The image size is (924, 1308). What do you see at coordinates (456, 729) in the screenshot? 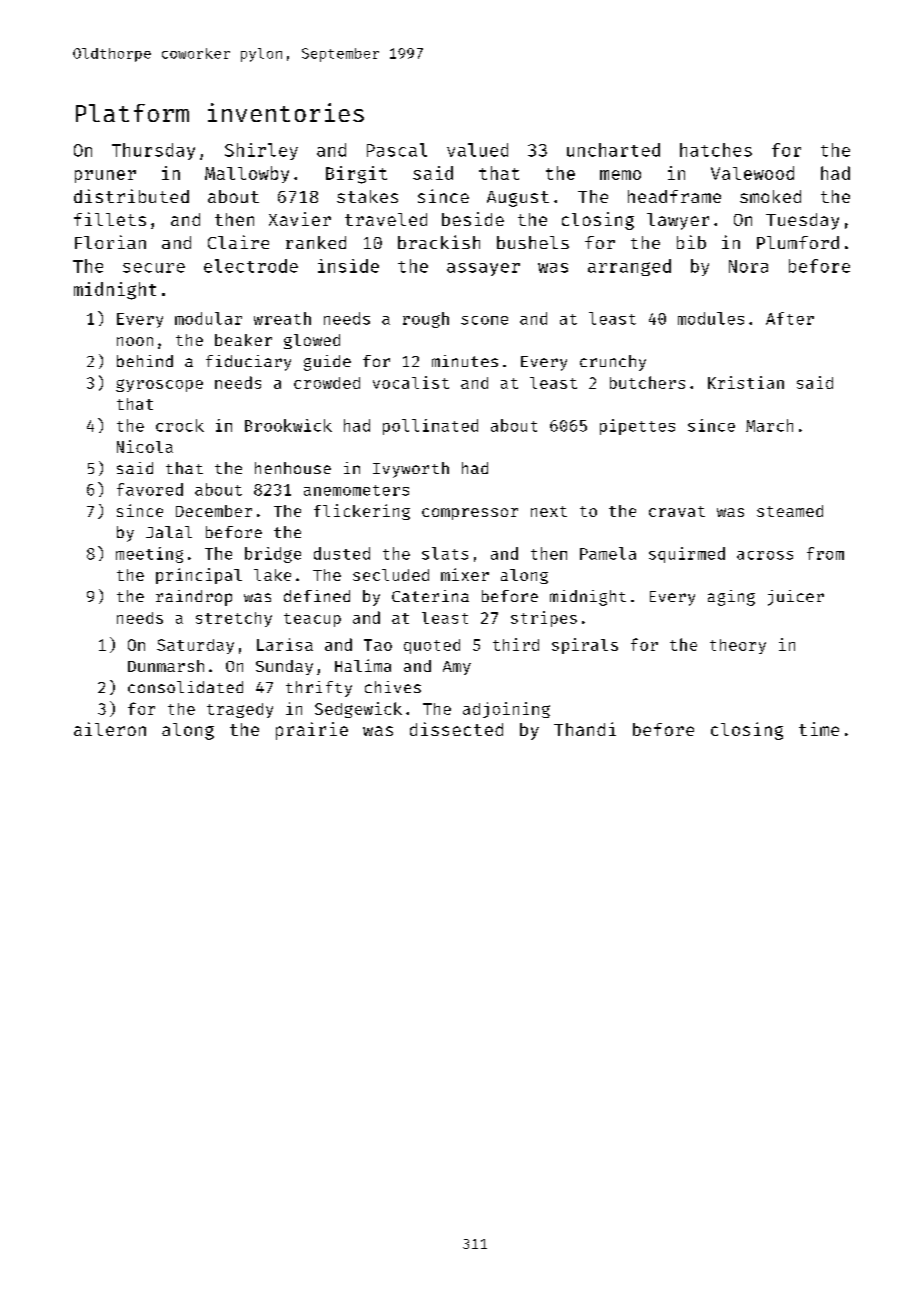
I see `dissected` at bounding box center [456, 729].
